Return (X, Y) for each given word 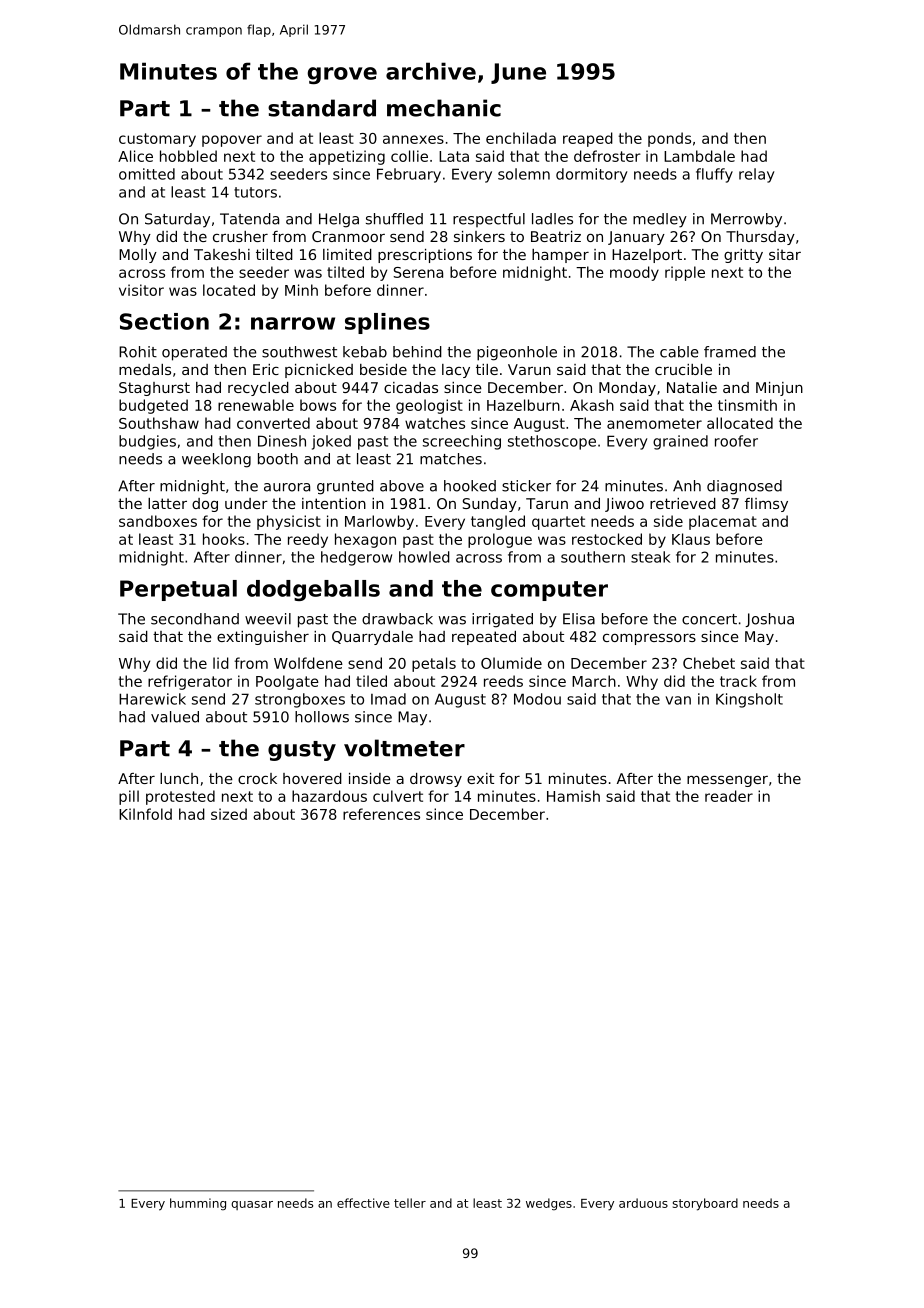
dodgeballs (313, 590)
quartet (558, 523)
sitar (785, 254)
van (678, 700)
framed (730, 352)
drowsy (436, 780)
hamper (560, 256)
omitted (147, 174)
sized (229, 814)
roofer (736, 441)
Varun (529, 369)
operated (194, 353)
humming (198, 1204)
